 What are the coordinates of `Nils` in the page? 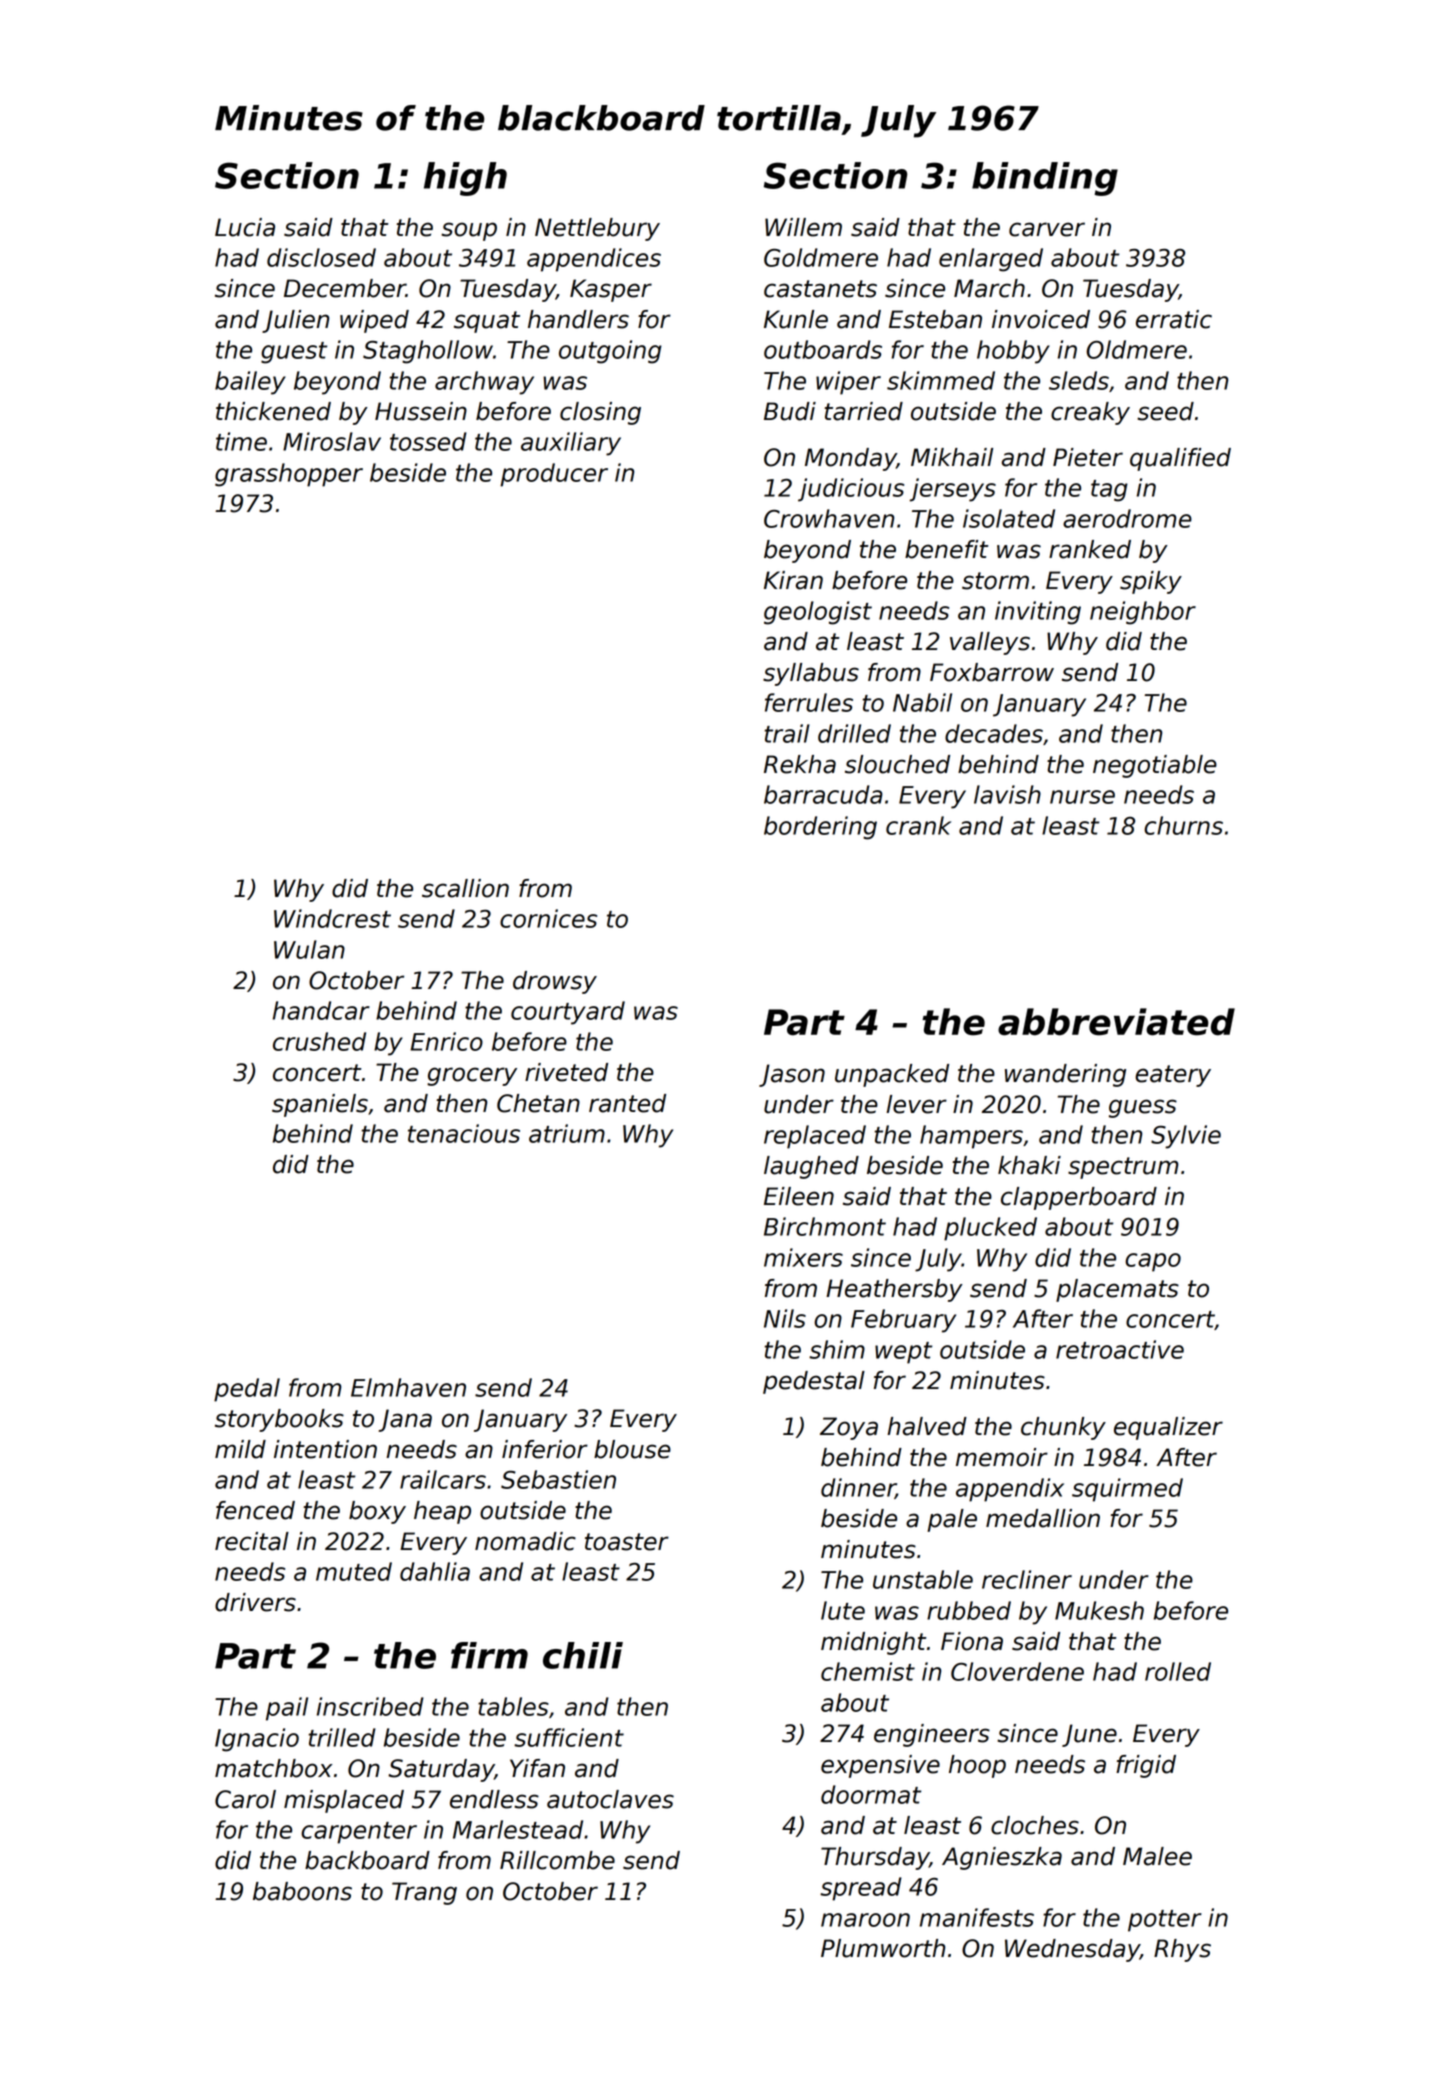 It's located at (785, 1318).
